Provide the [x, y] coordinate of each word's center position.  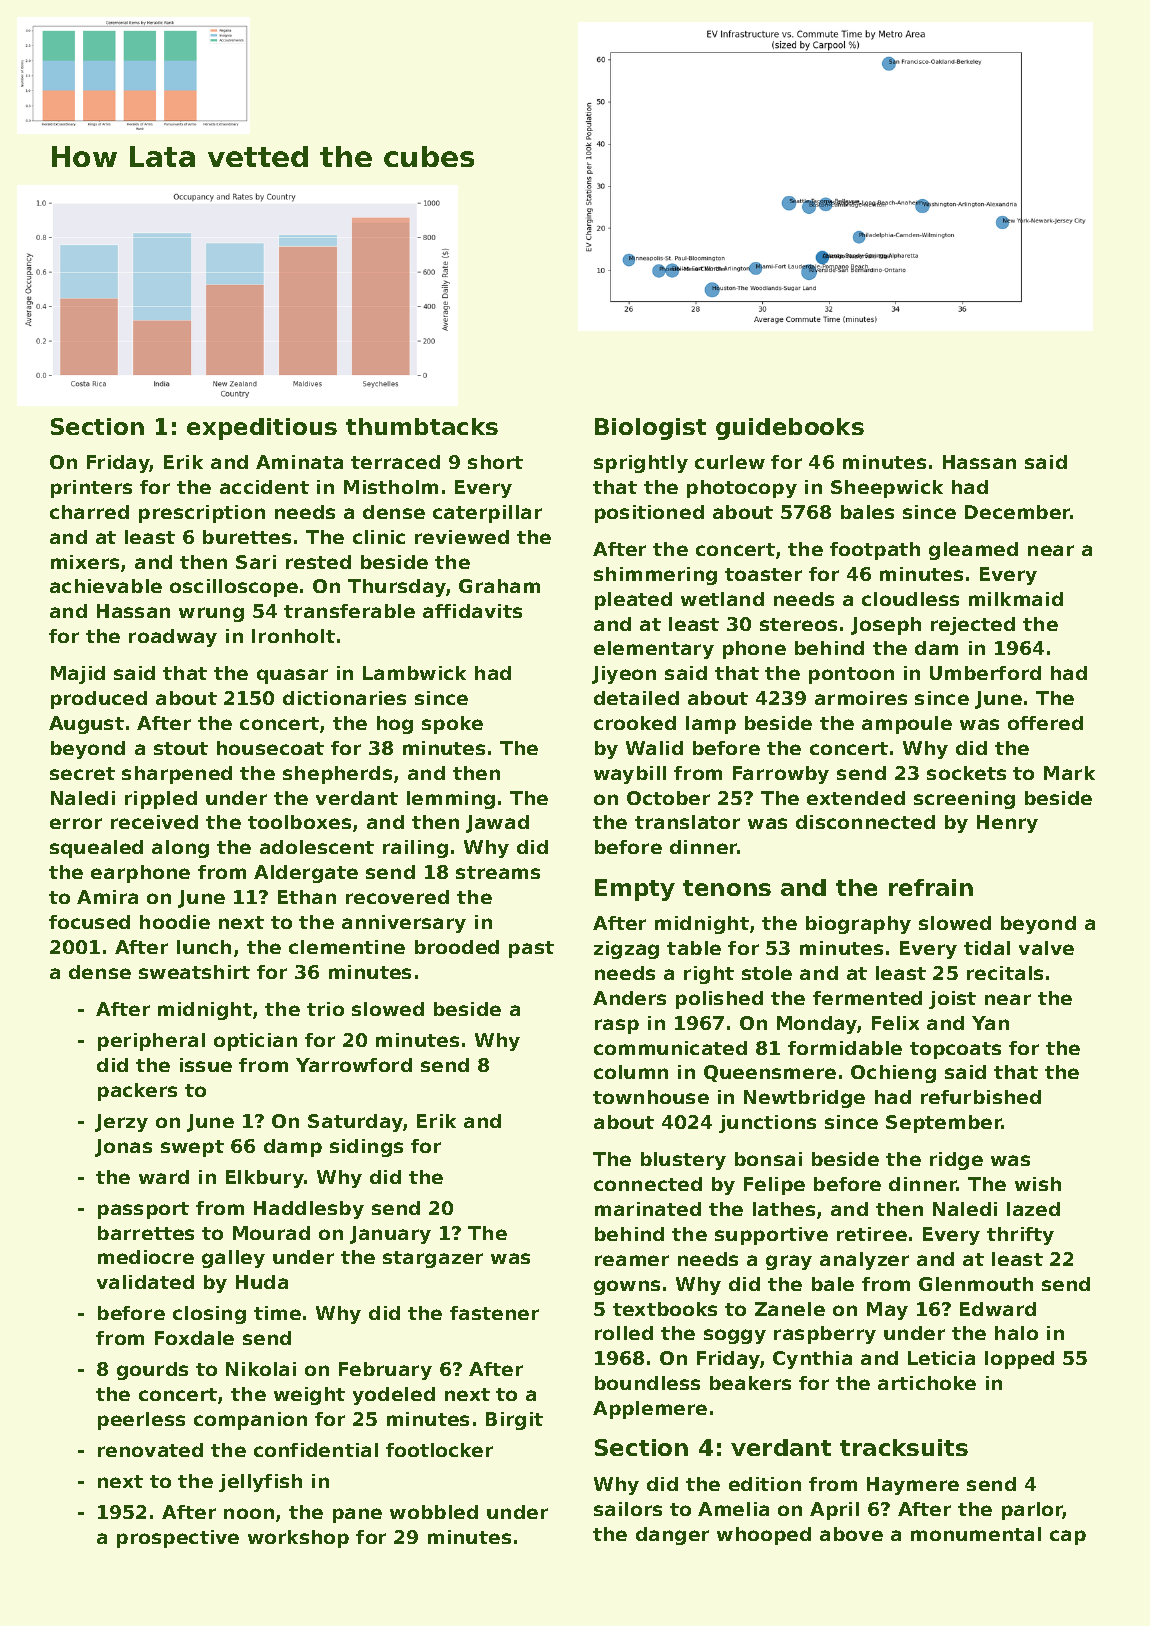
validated [145, 1282]
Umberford [985, 673]
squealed [96, 849]
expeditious [262, 429]
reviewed [462, 537]
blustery [683, 1161]
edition [765, 1484]
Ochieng [893, 1074]
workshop [298, 1539]
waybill [630, 775]
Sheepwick [887, 489]
